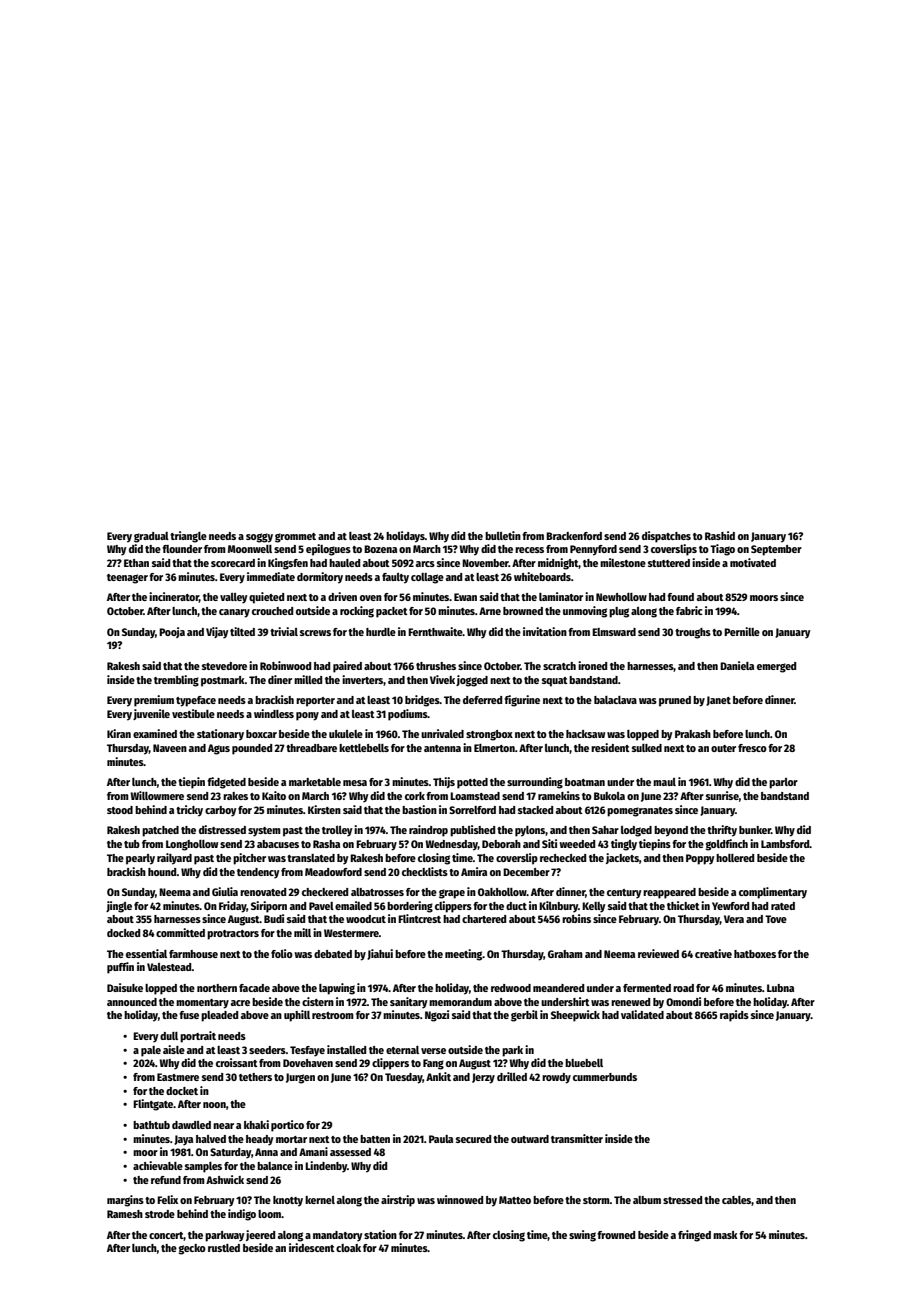 The height and width of the page is (1308, 924). What do you see at coordinates (408, 715) in the page?
I see `podiums` at bounding box center [408, 715].
